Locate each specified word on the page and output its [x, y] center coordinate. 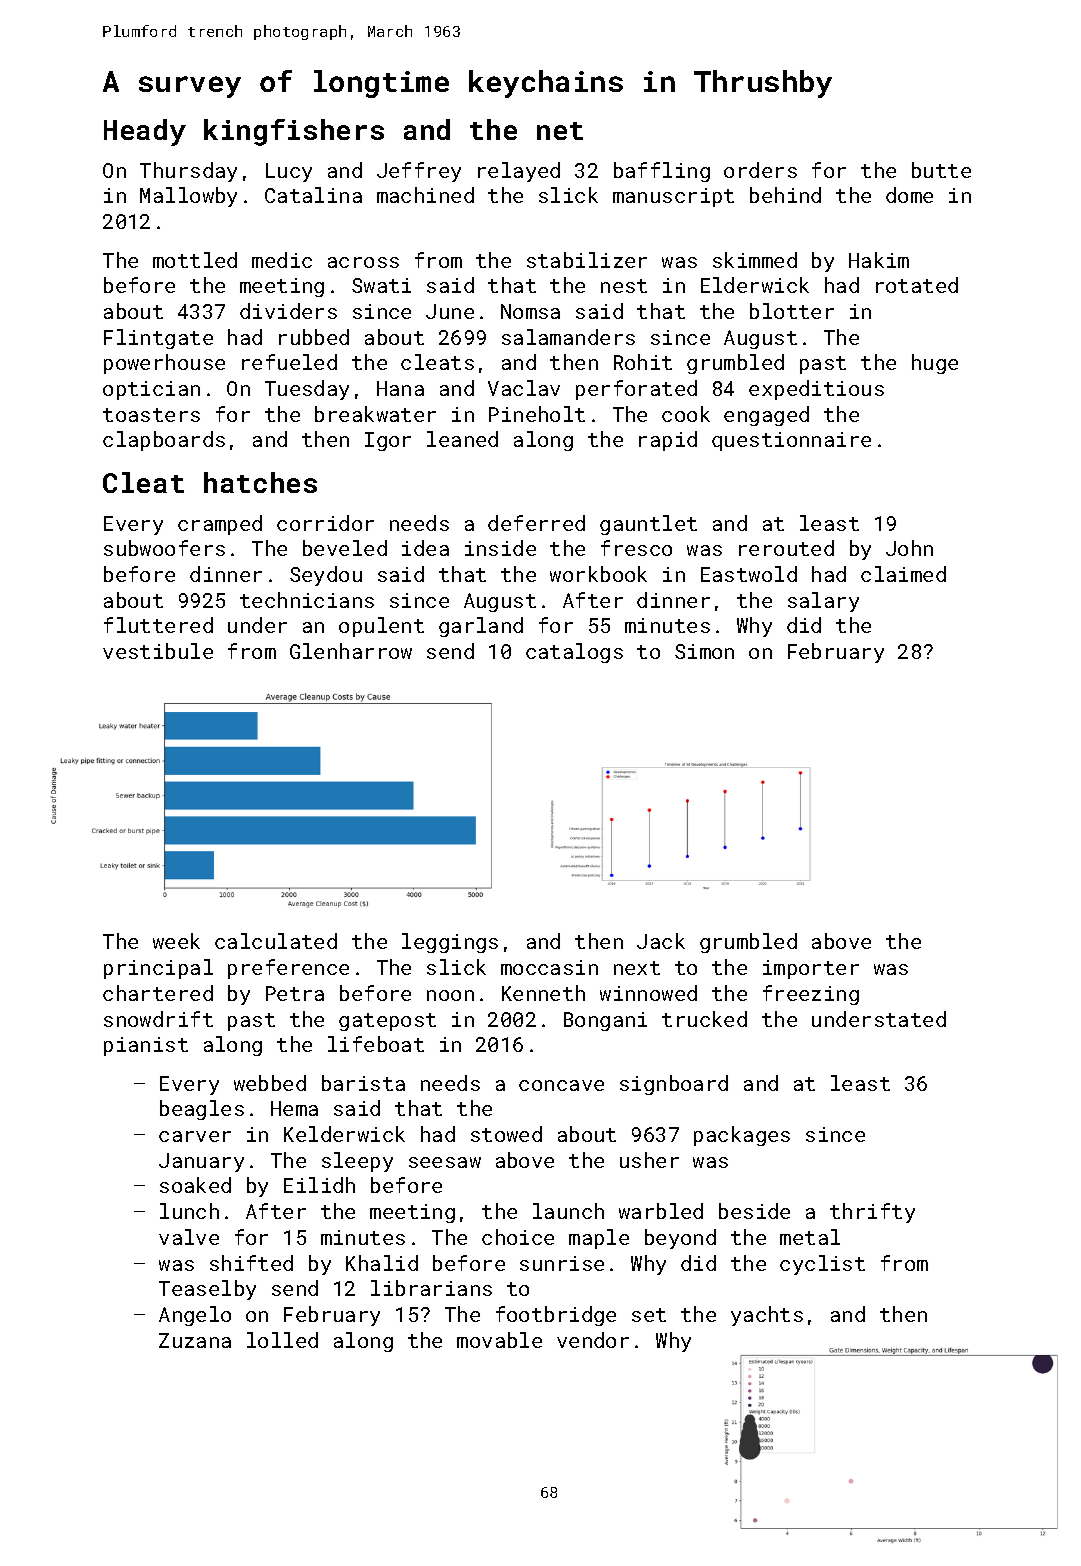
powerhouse [164, 364]
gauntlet [648, 525]
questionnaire [791, 441]
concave [561, 1085]
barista [363, 1083]
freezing [811, 995]
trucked [704, 1019]
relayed [519, 172]
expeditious [816, 390]
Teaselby [207, 1290]
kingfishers [294, 132]
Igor [388, 441]
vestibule [158, 651]
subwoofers [164, 548]
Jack [661, 941]
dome [909, 195]
